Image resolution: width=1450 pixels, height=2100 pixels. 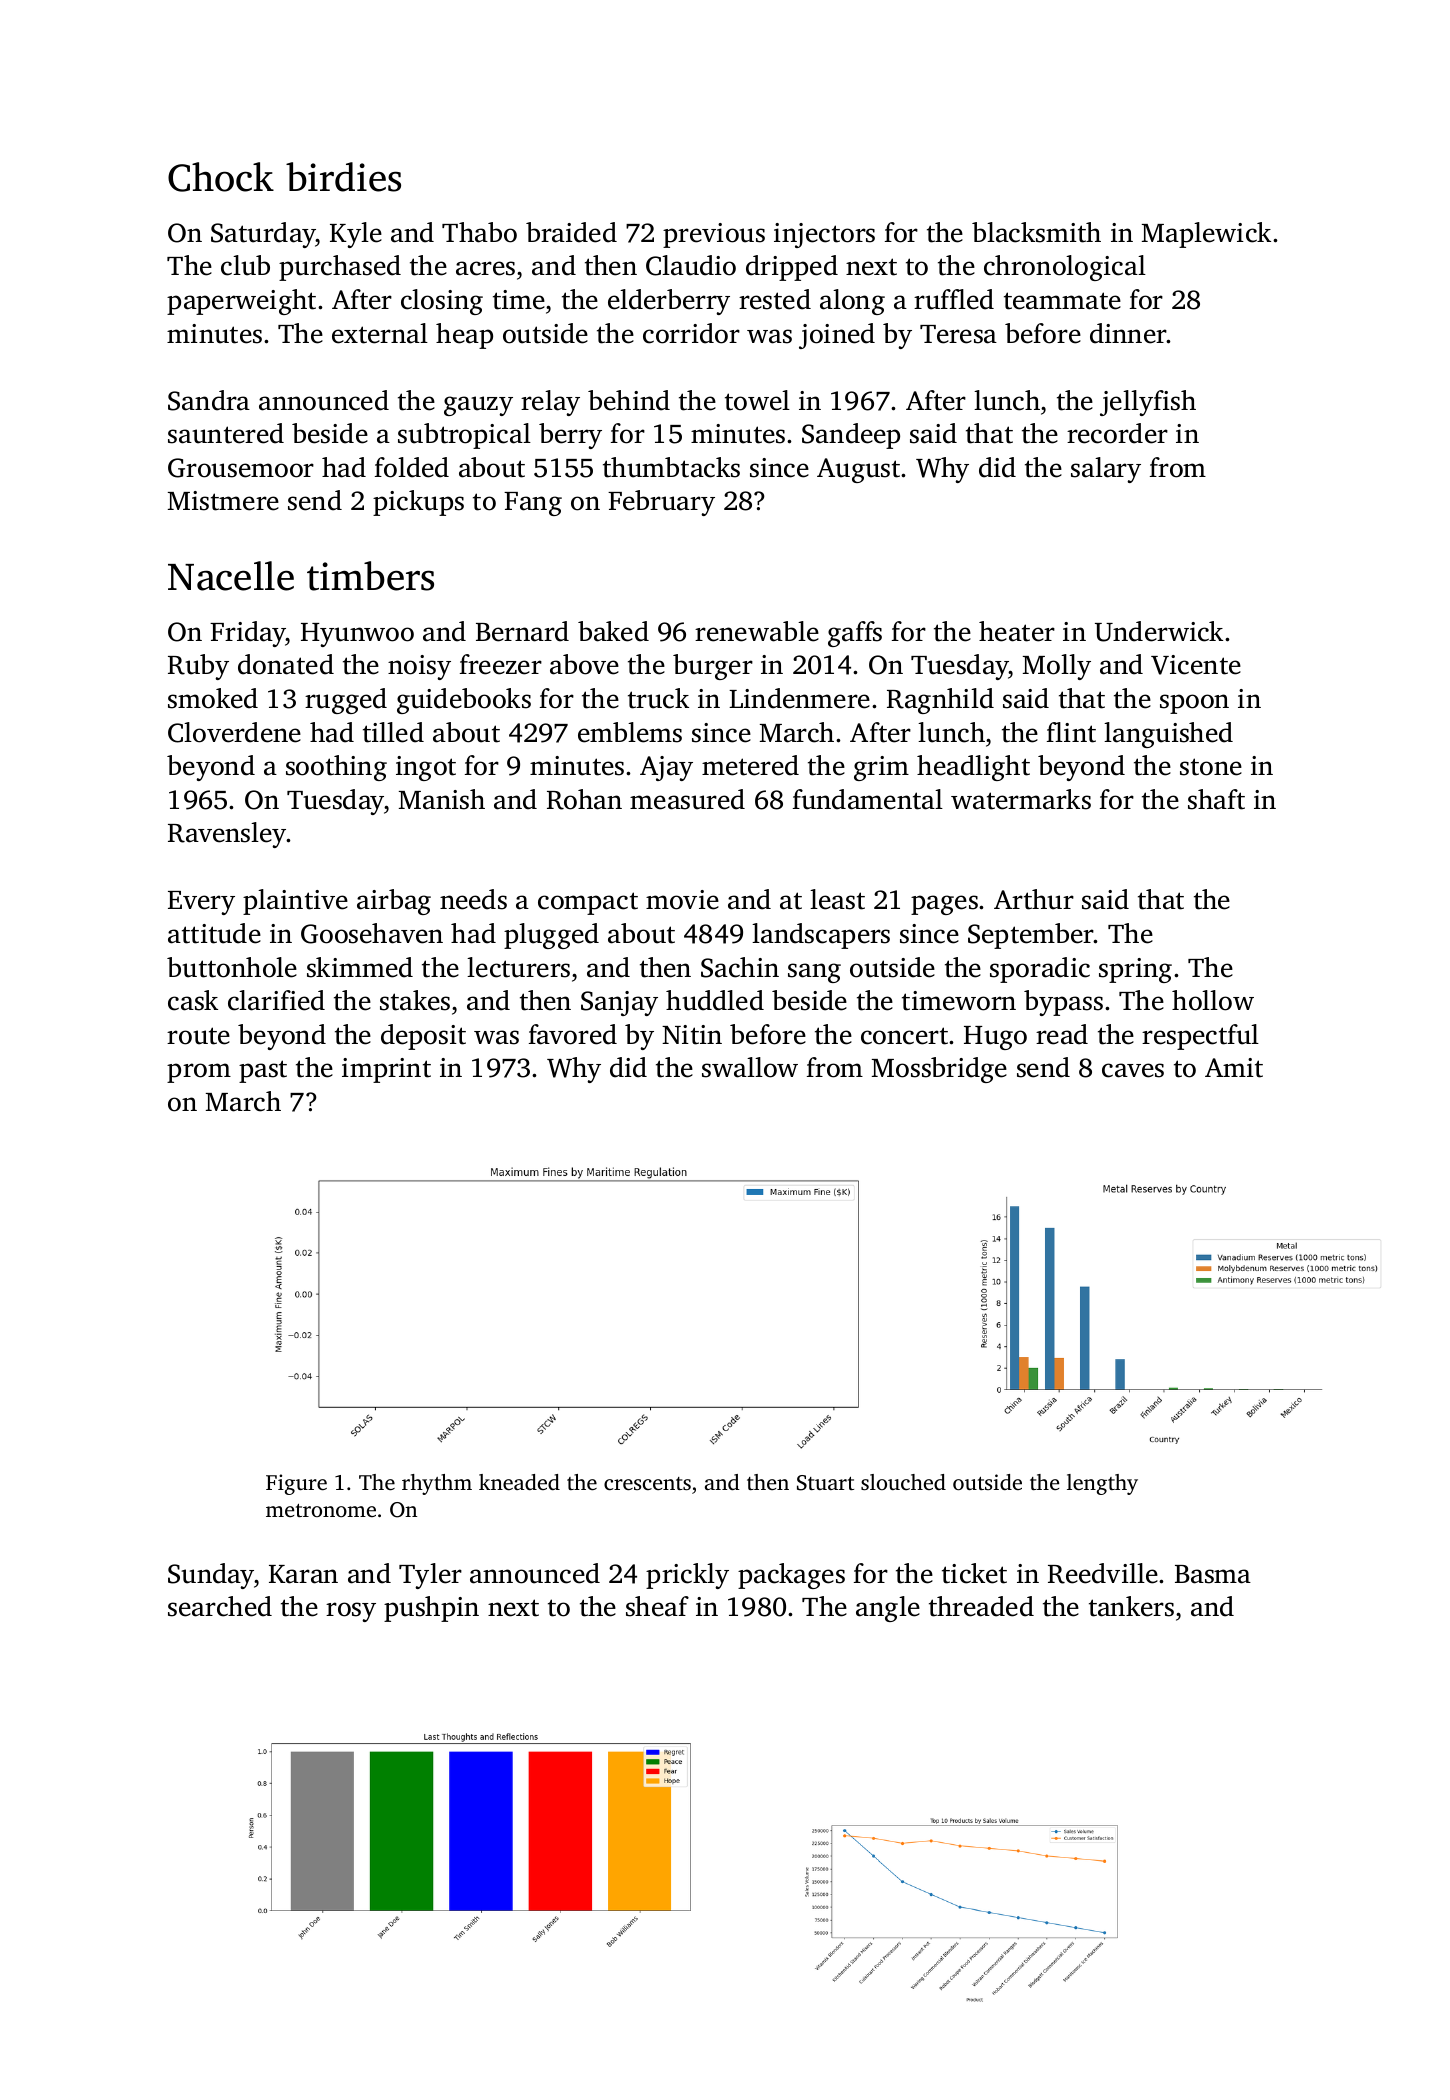 What do you see at coordinates (824, 235) in the page?
I see `injectors` at bounding box center [824, 235].
